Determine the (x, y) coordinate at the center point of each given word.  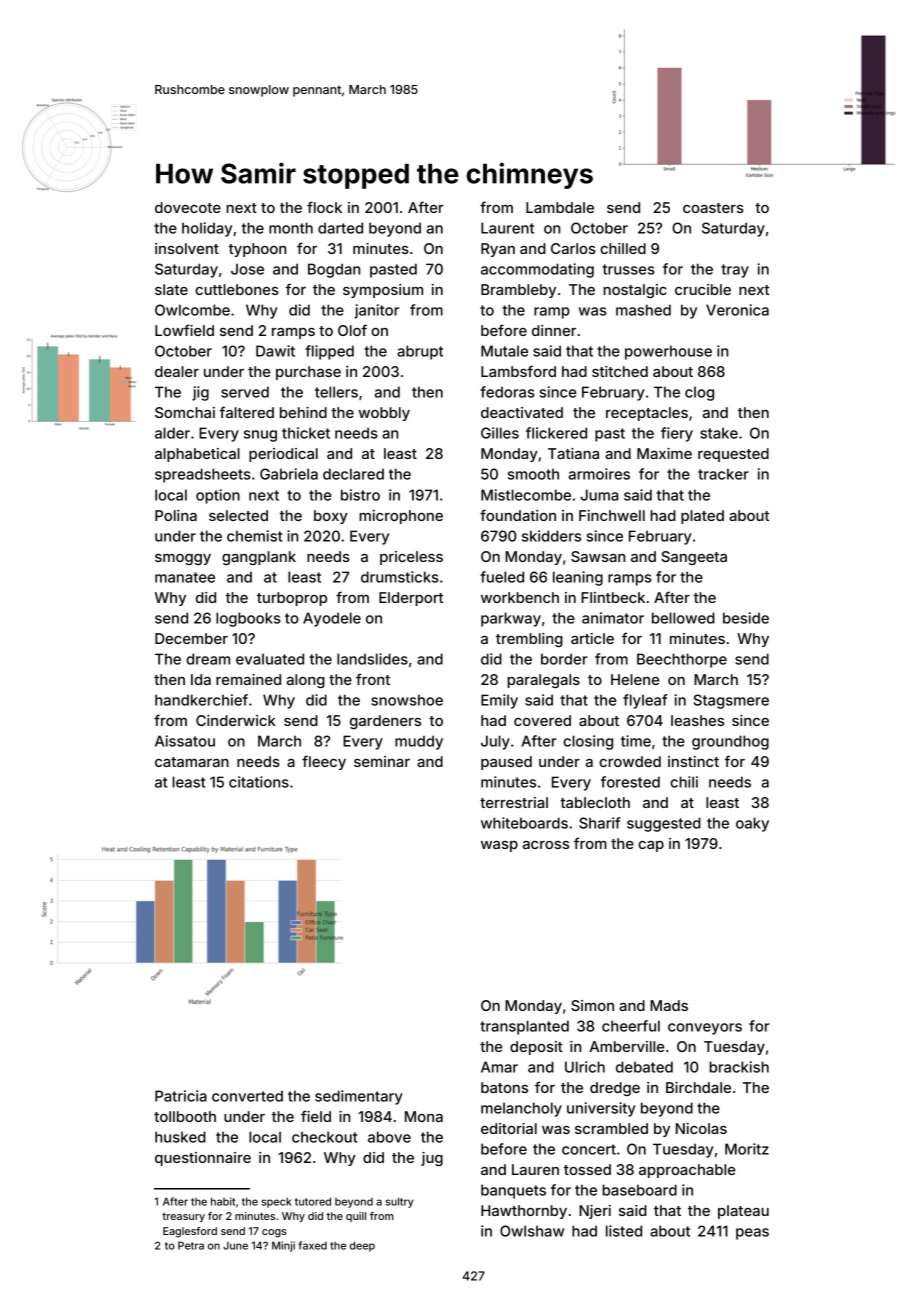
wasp (499, 846)
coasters (713, 208)
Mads (669, 1005)
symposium (383, 291)
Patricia (181, 1096)
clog (699, 393)
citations (259, 782)
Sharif (600, 823)
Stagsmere (731, 701)
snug (260, 436)
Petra (191, 1245)
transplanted (524, 1027)
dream (208, 659)
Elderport (411, 599)
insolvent (187, 248)
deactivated (522, 412)
